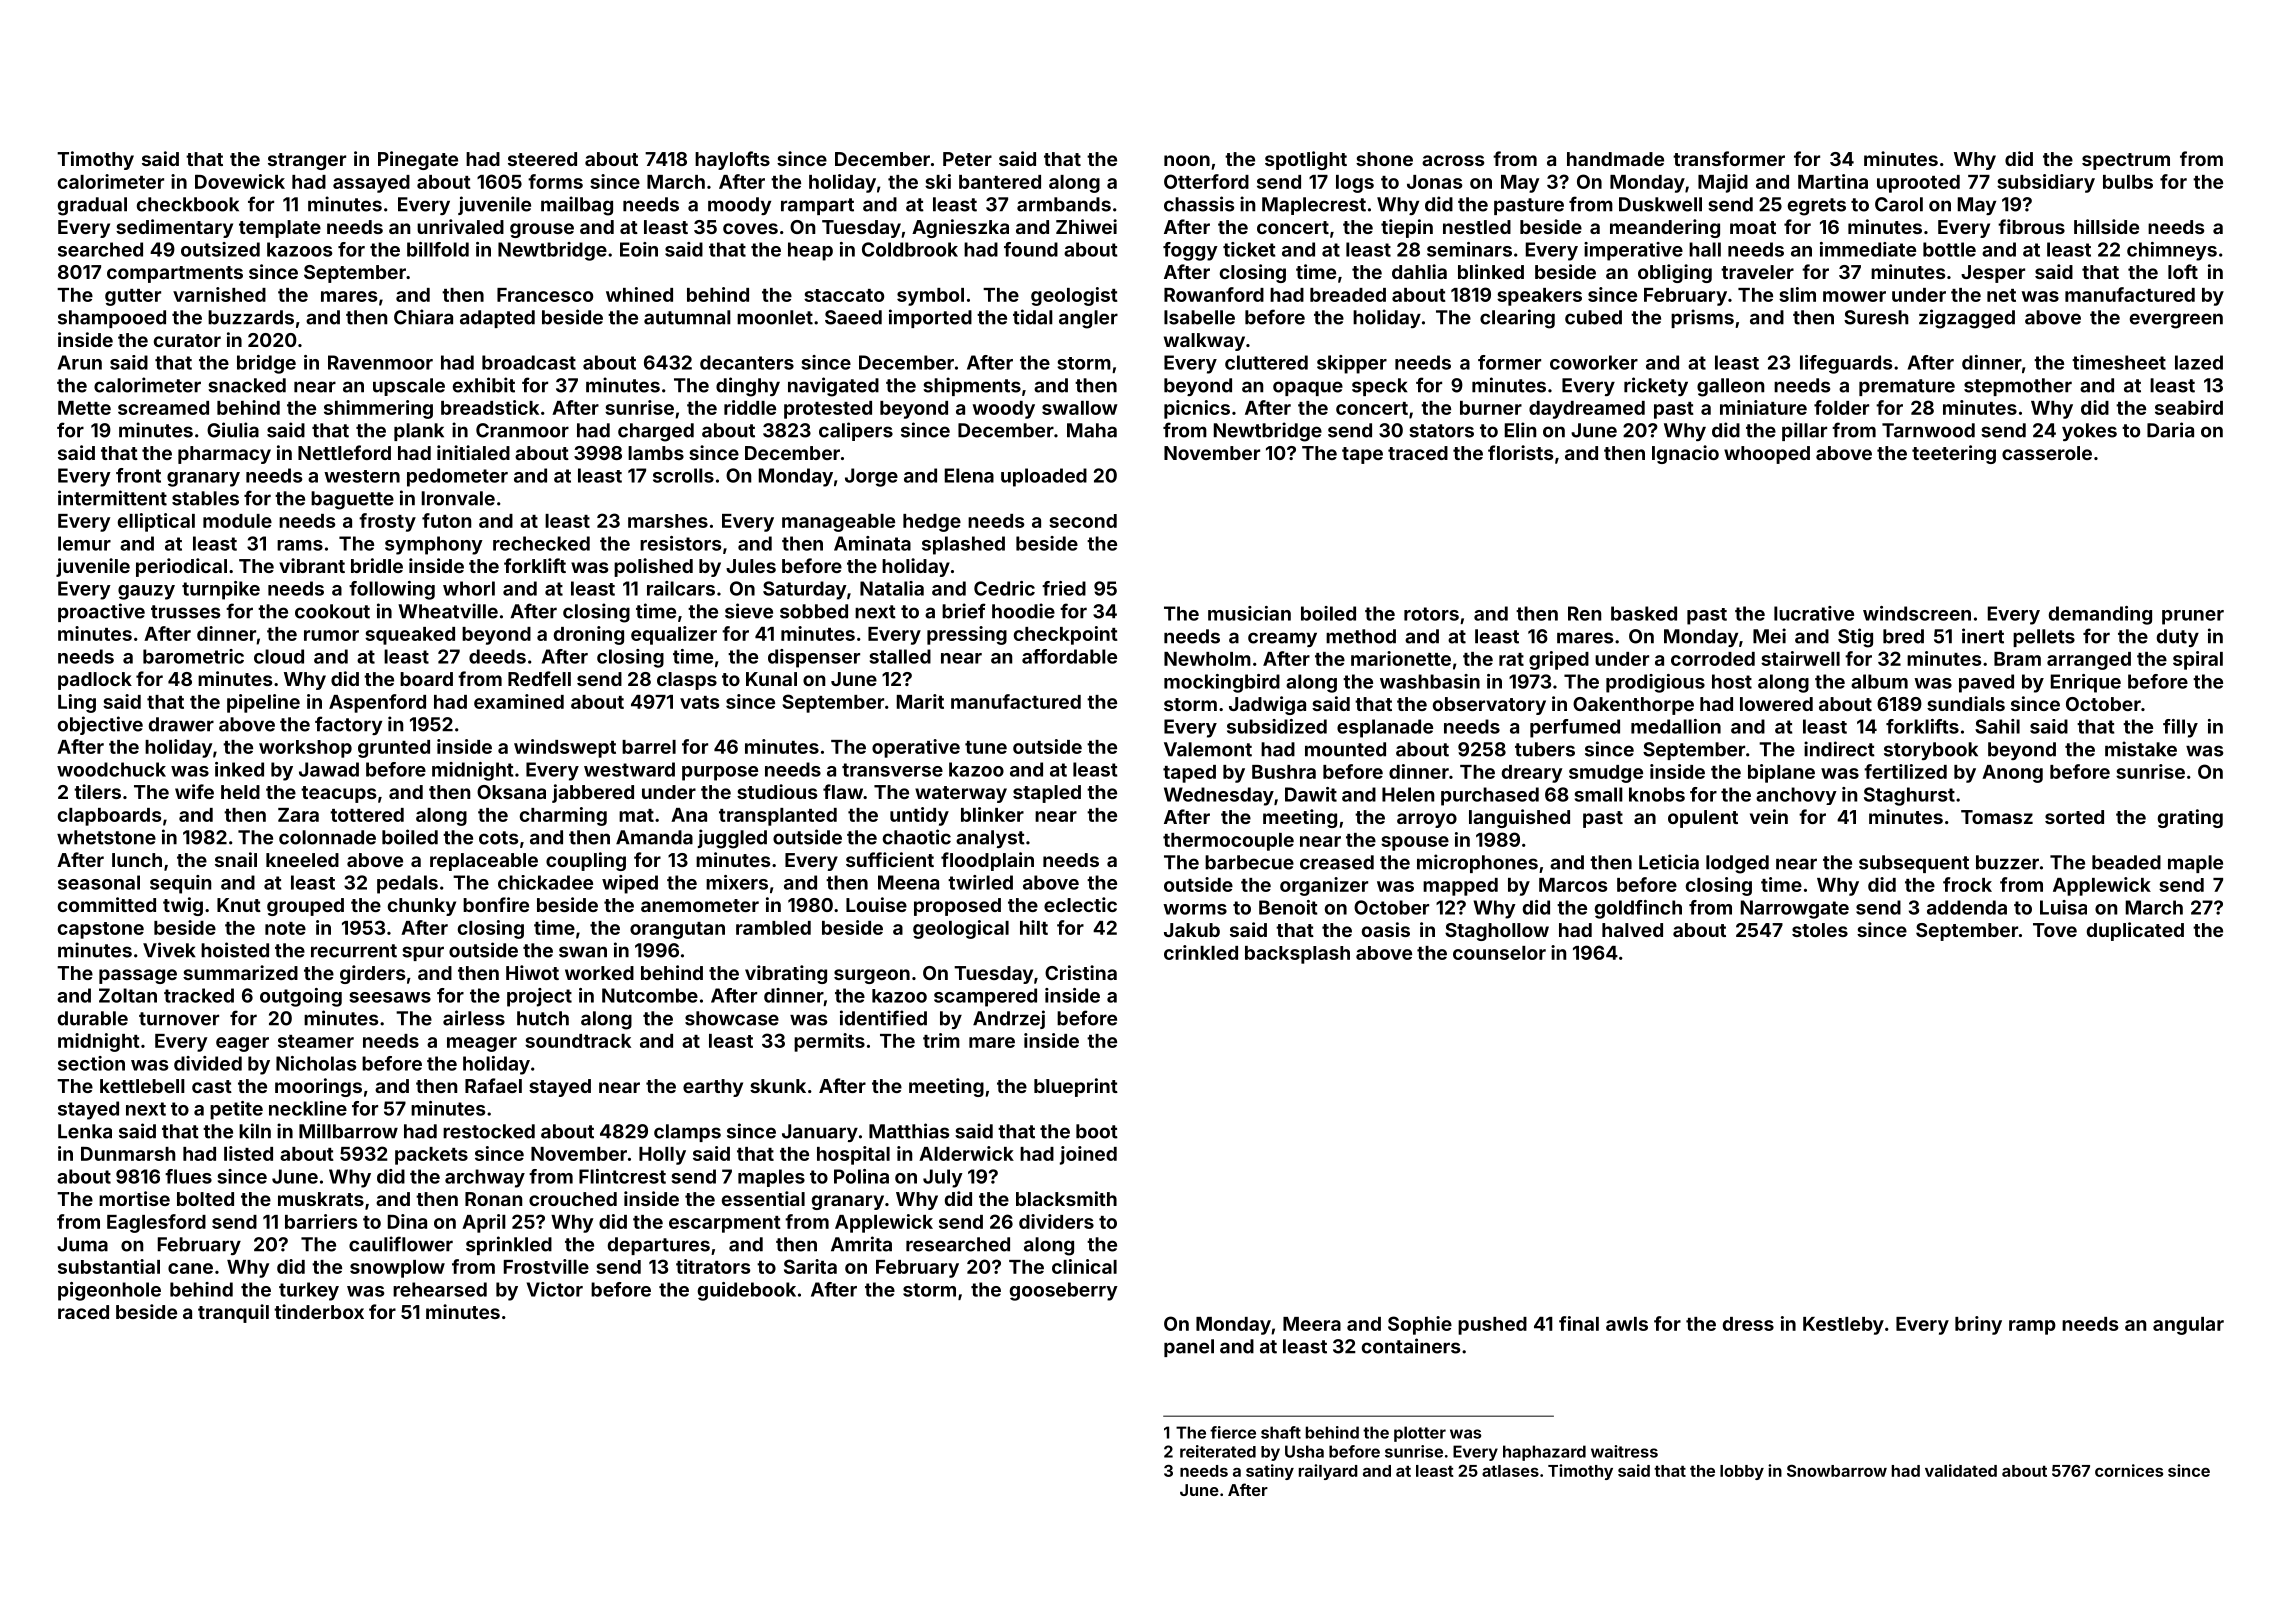  I want to click on spotlight, so click(1306, 160).
